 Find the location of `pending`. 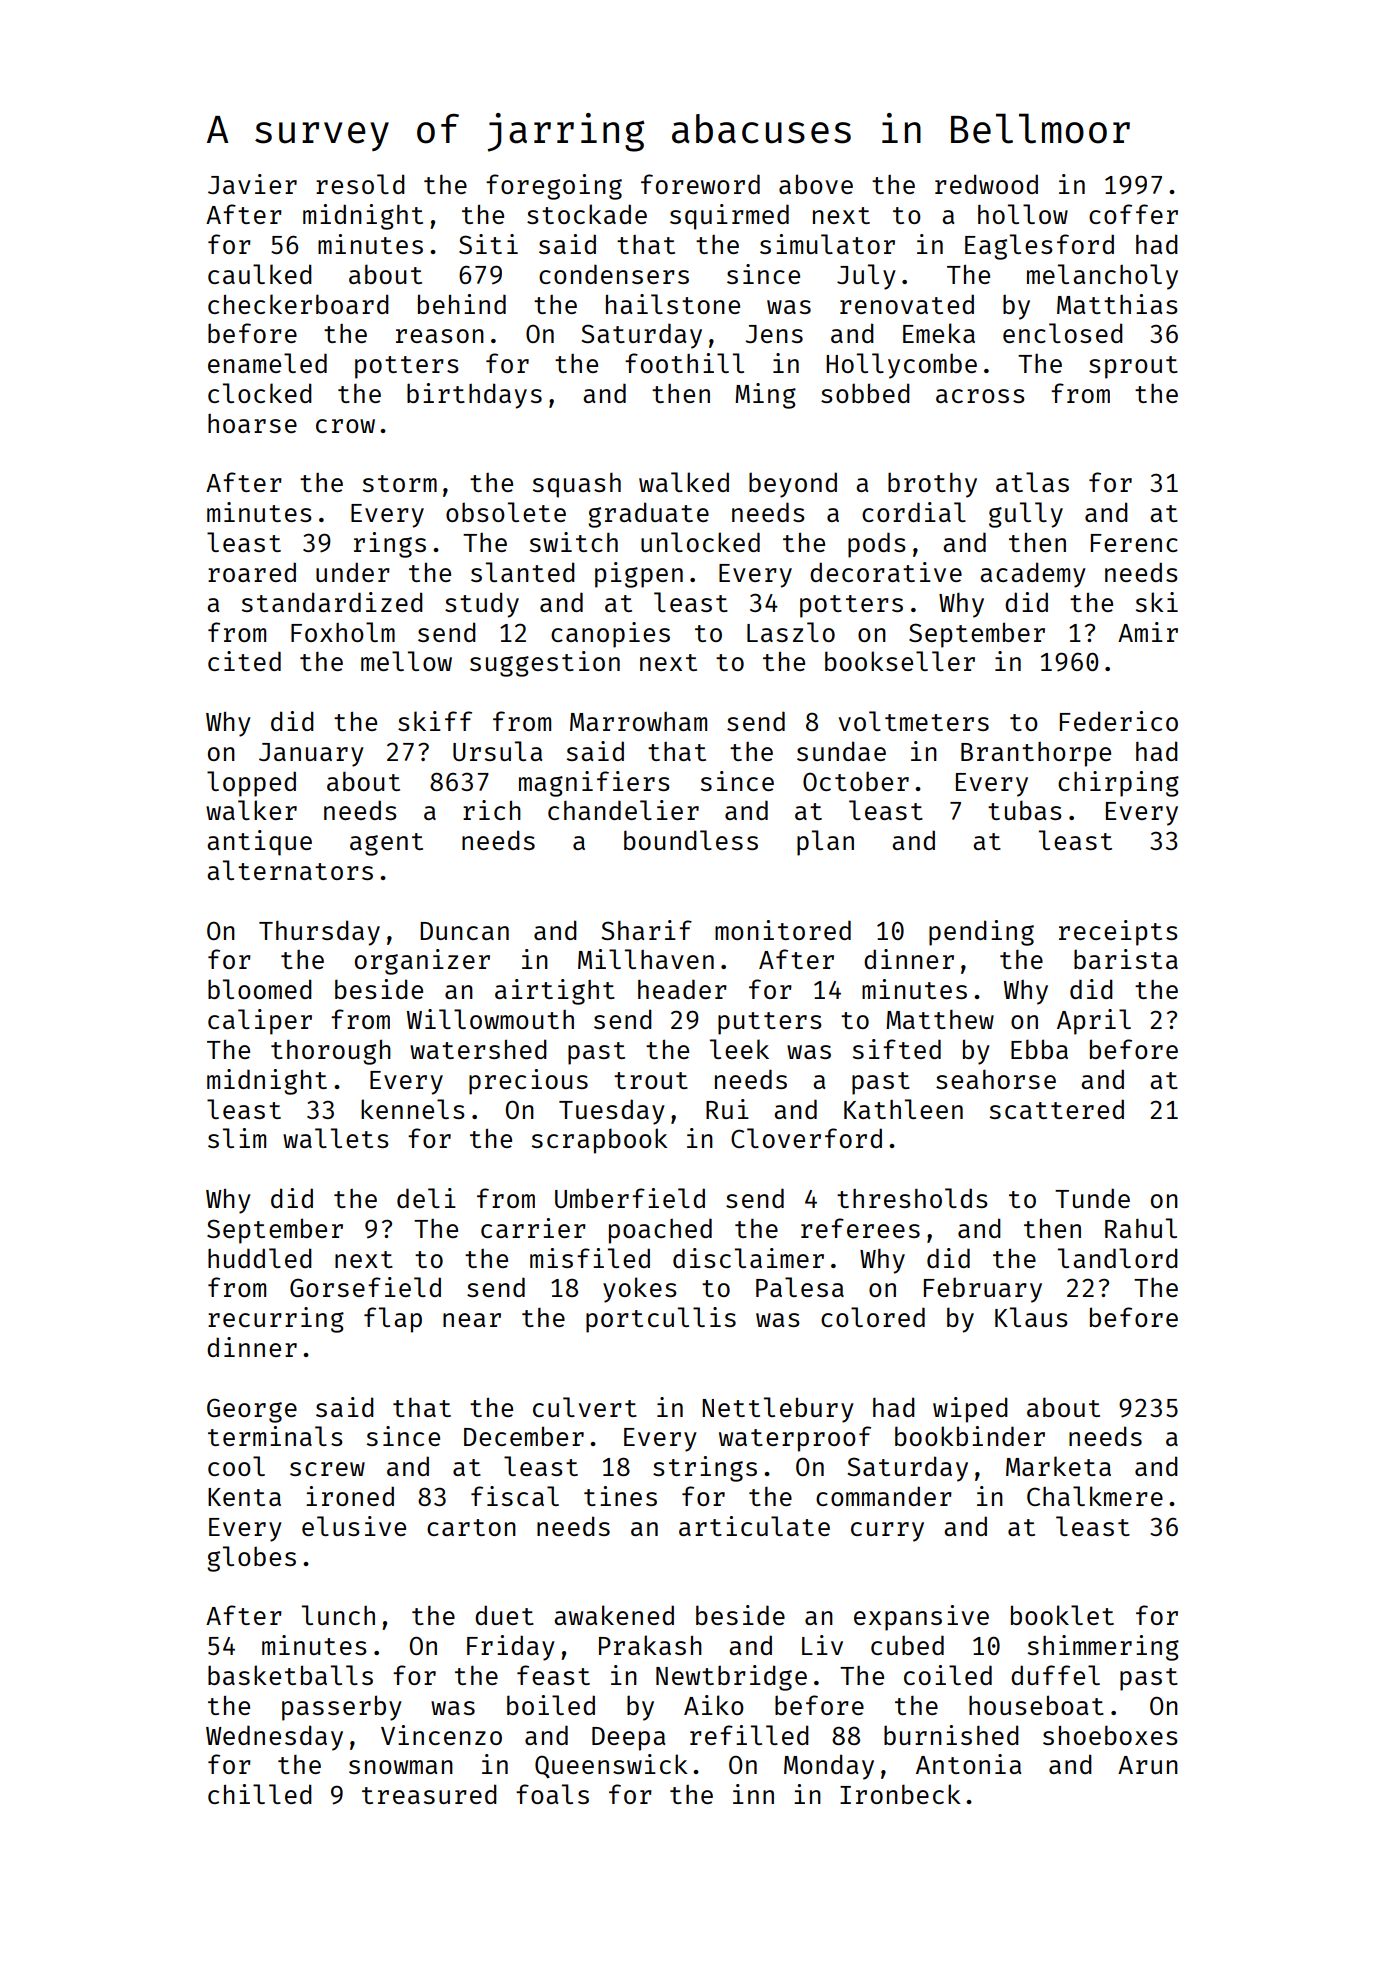

pending is located at coordinates (981, 933).
